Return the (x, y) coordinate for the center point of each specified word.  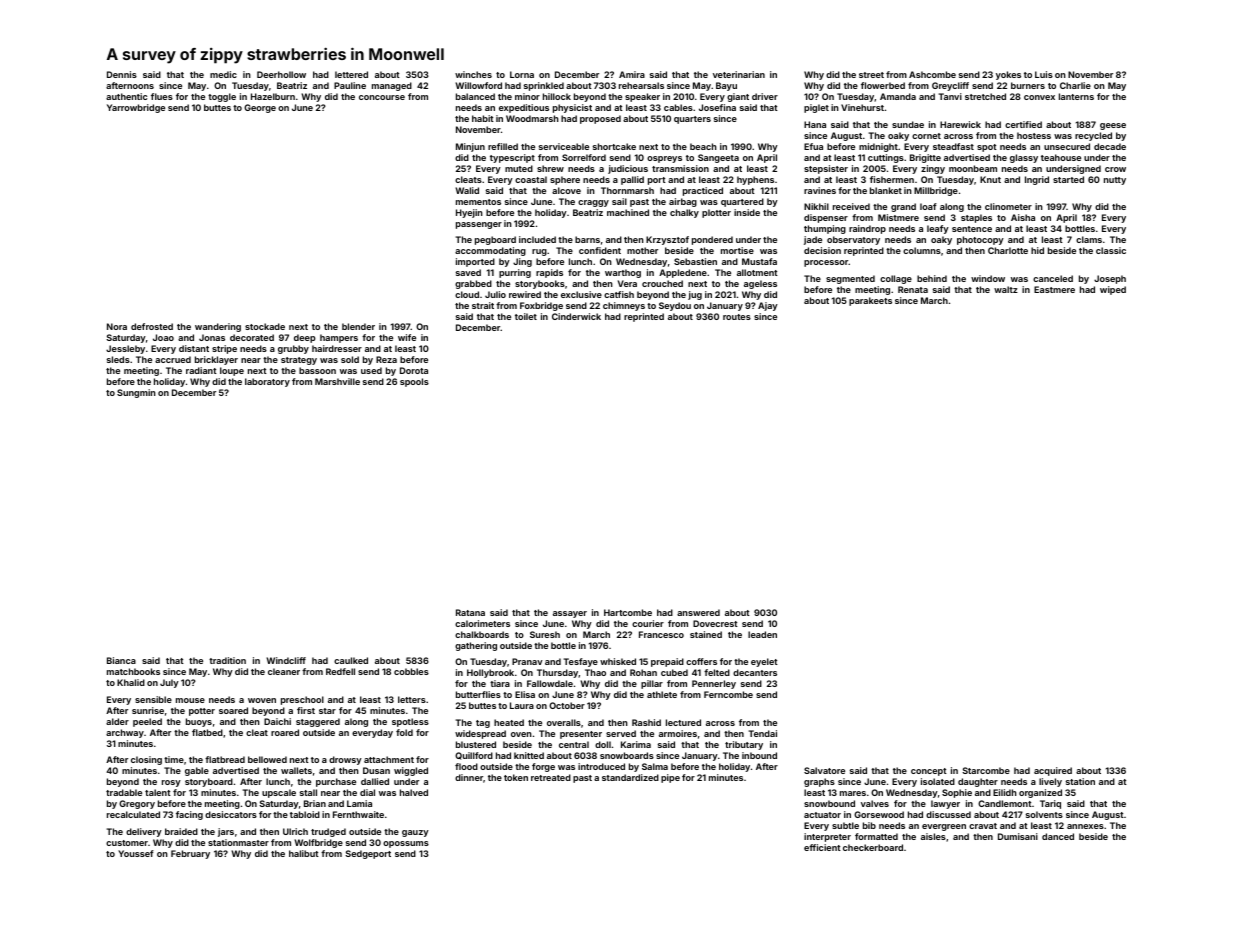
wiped (1113, 290)
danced (1058, 836)
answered (698, 612)
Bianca (121, 660)
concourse (382, 97)
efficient (822, 847)
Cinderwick (576, 316)
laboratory (267, 382)
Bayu (726, 86)
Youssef (136, 853)
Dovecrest (715, 623)
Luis (1044, 74)
